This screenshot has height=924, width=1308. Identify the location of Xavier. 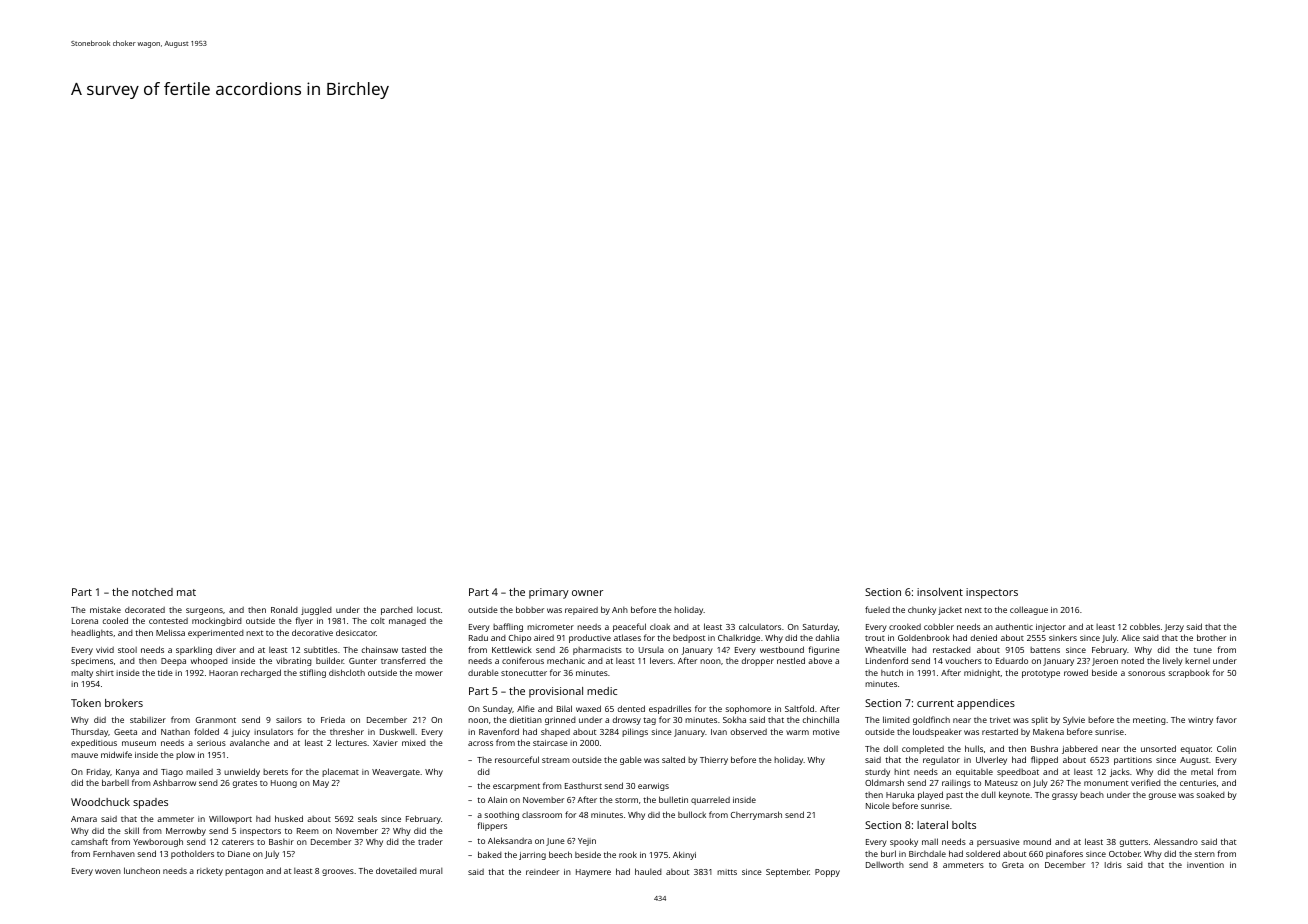
(385, 743).
